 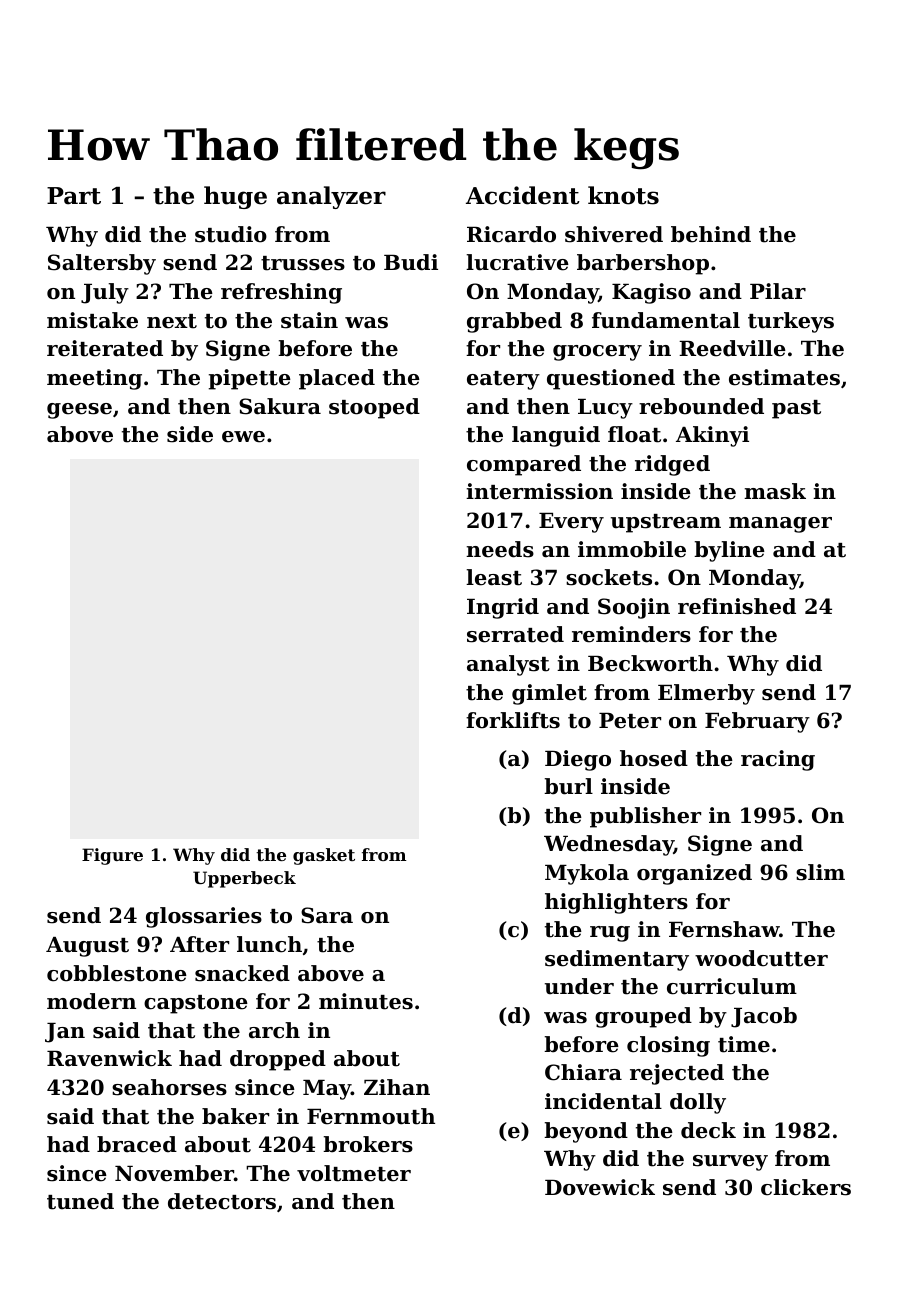 I want to click on reminders, so click(x=631, y=634).
